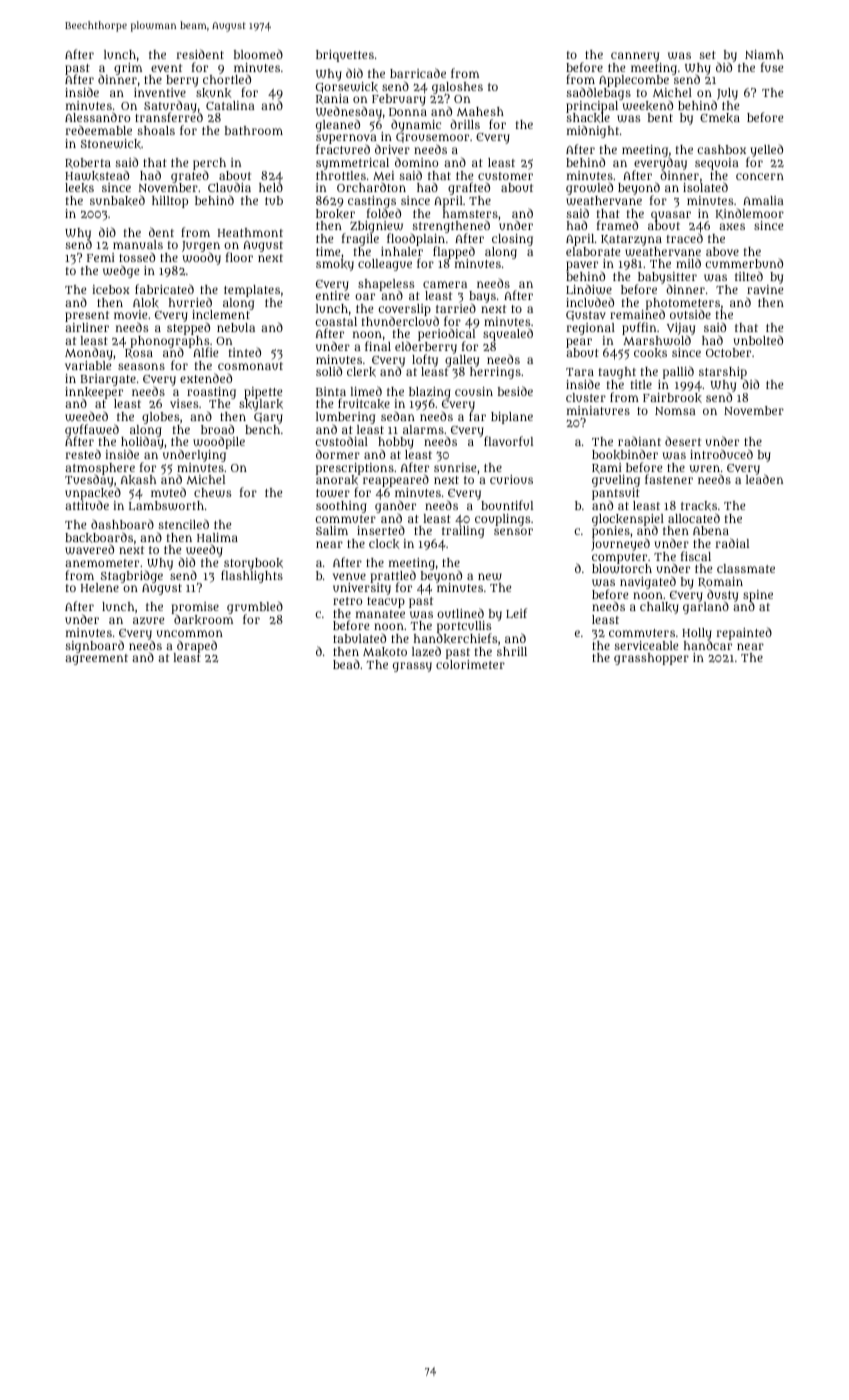  What do you see at coordinates (197, 646) in the page?
I see `draped` at bounding box center [197, 646].
